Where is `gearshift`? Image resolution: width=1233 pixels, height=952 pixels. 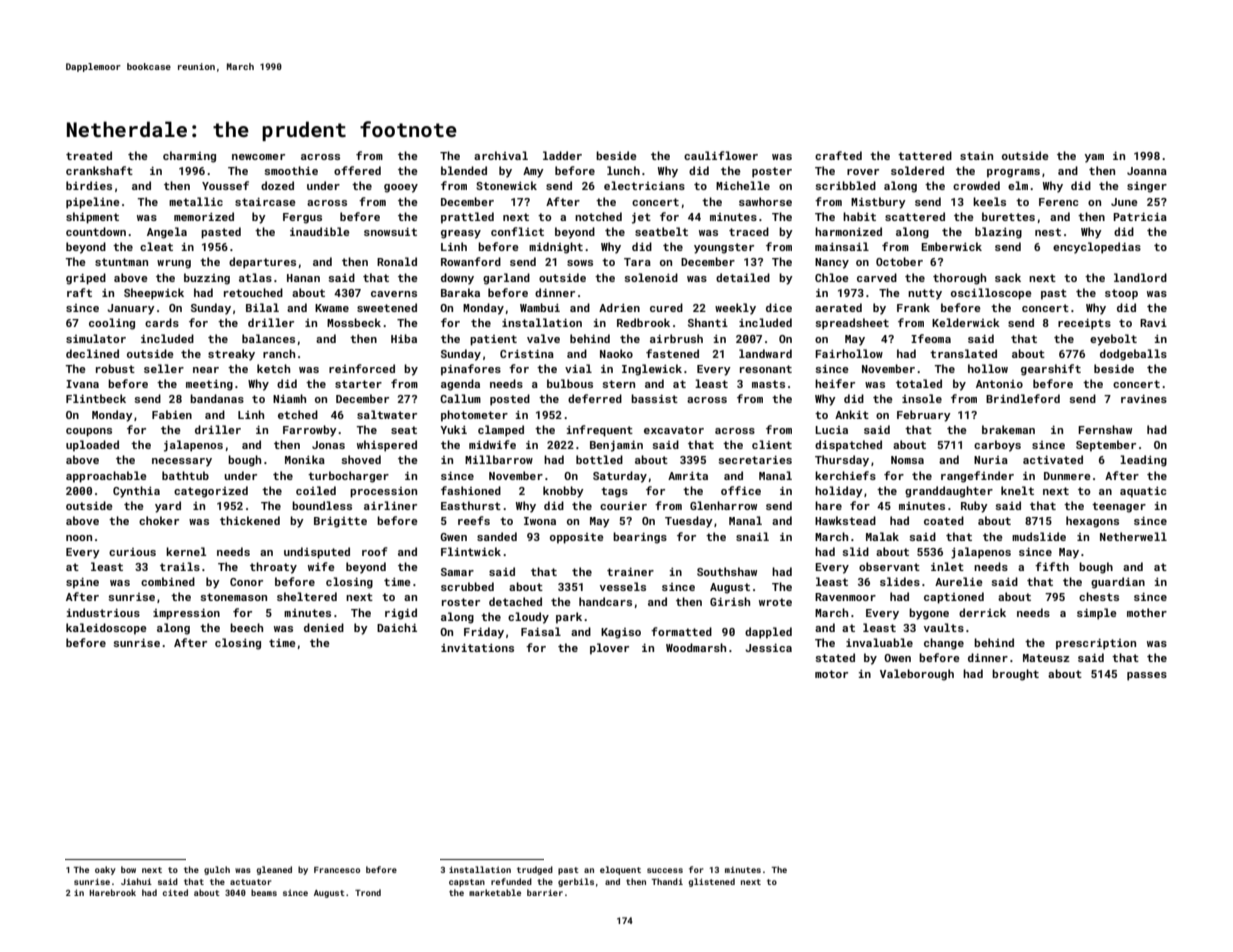
gearshift is located at coordinates (1051, 370).
